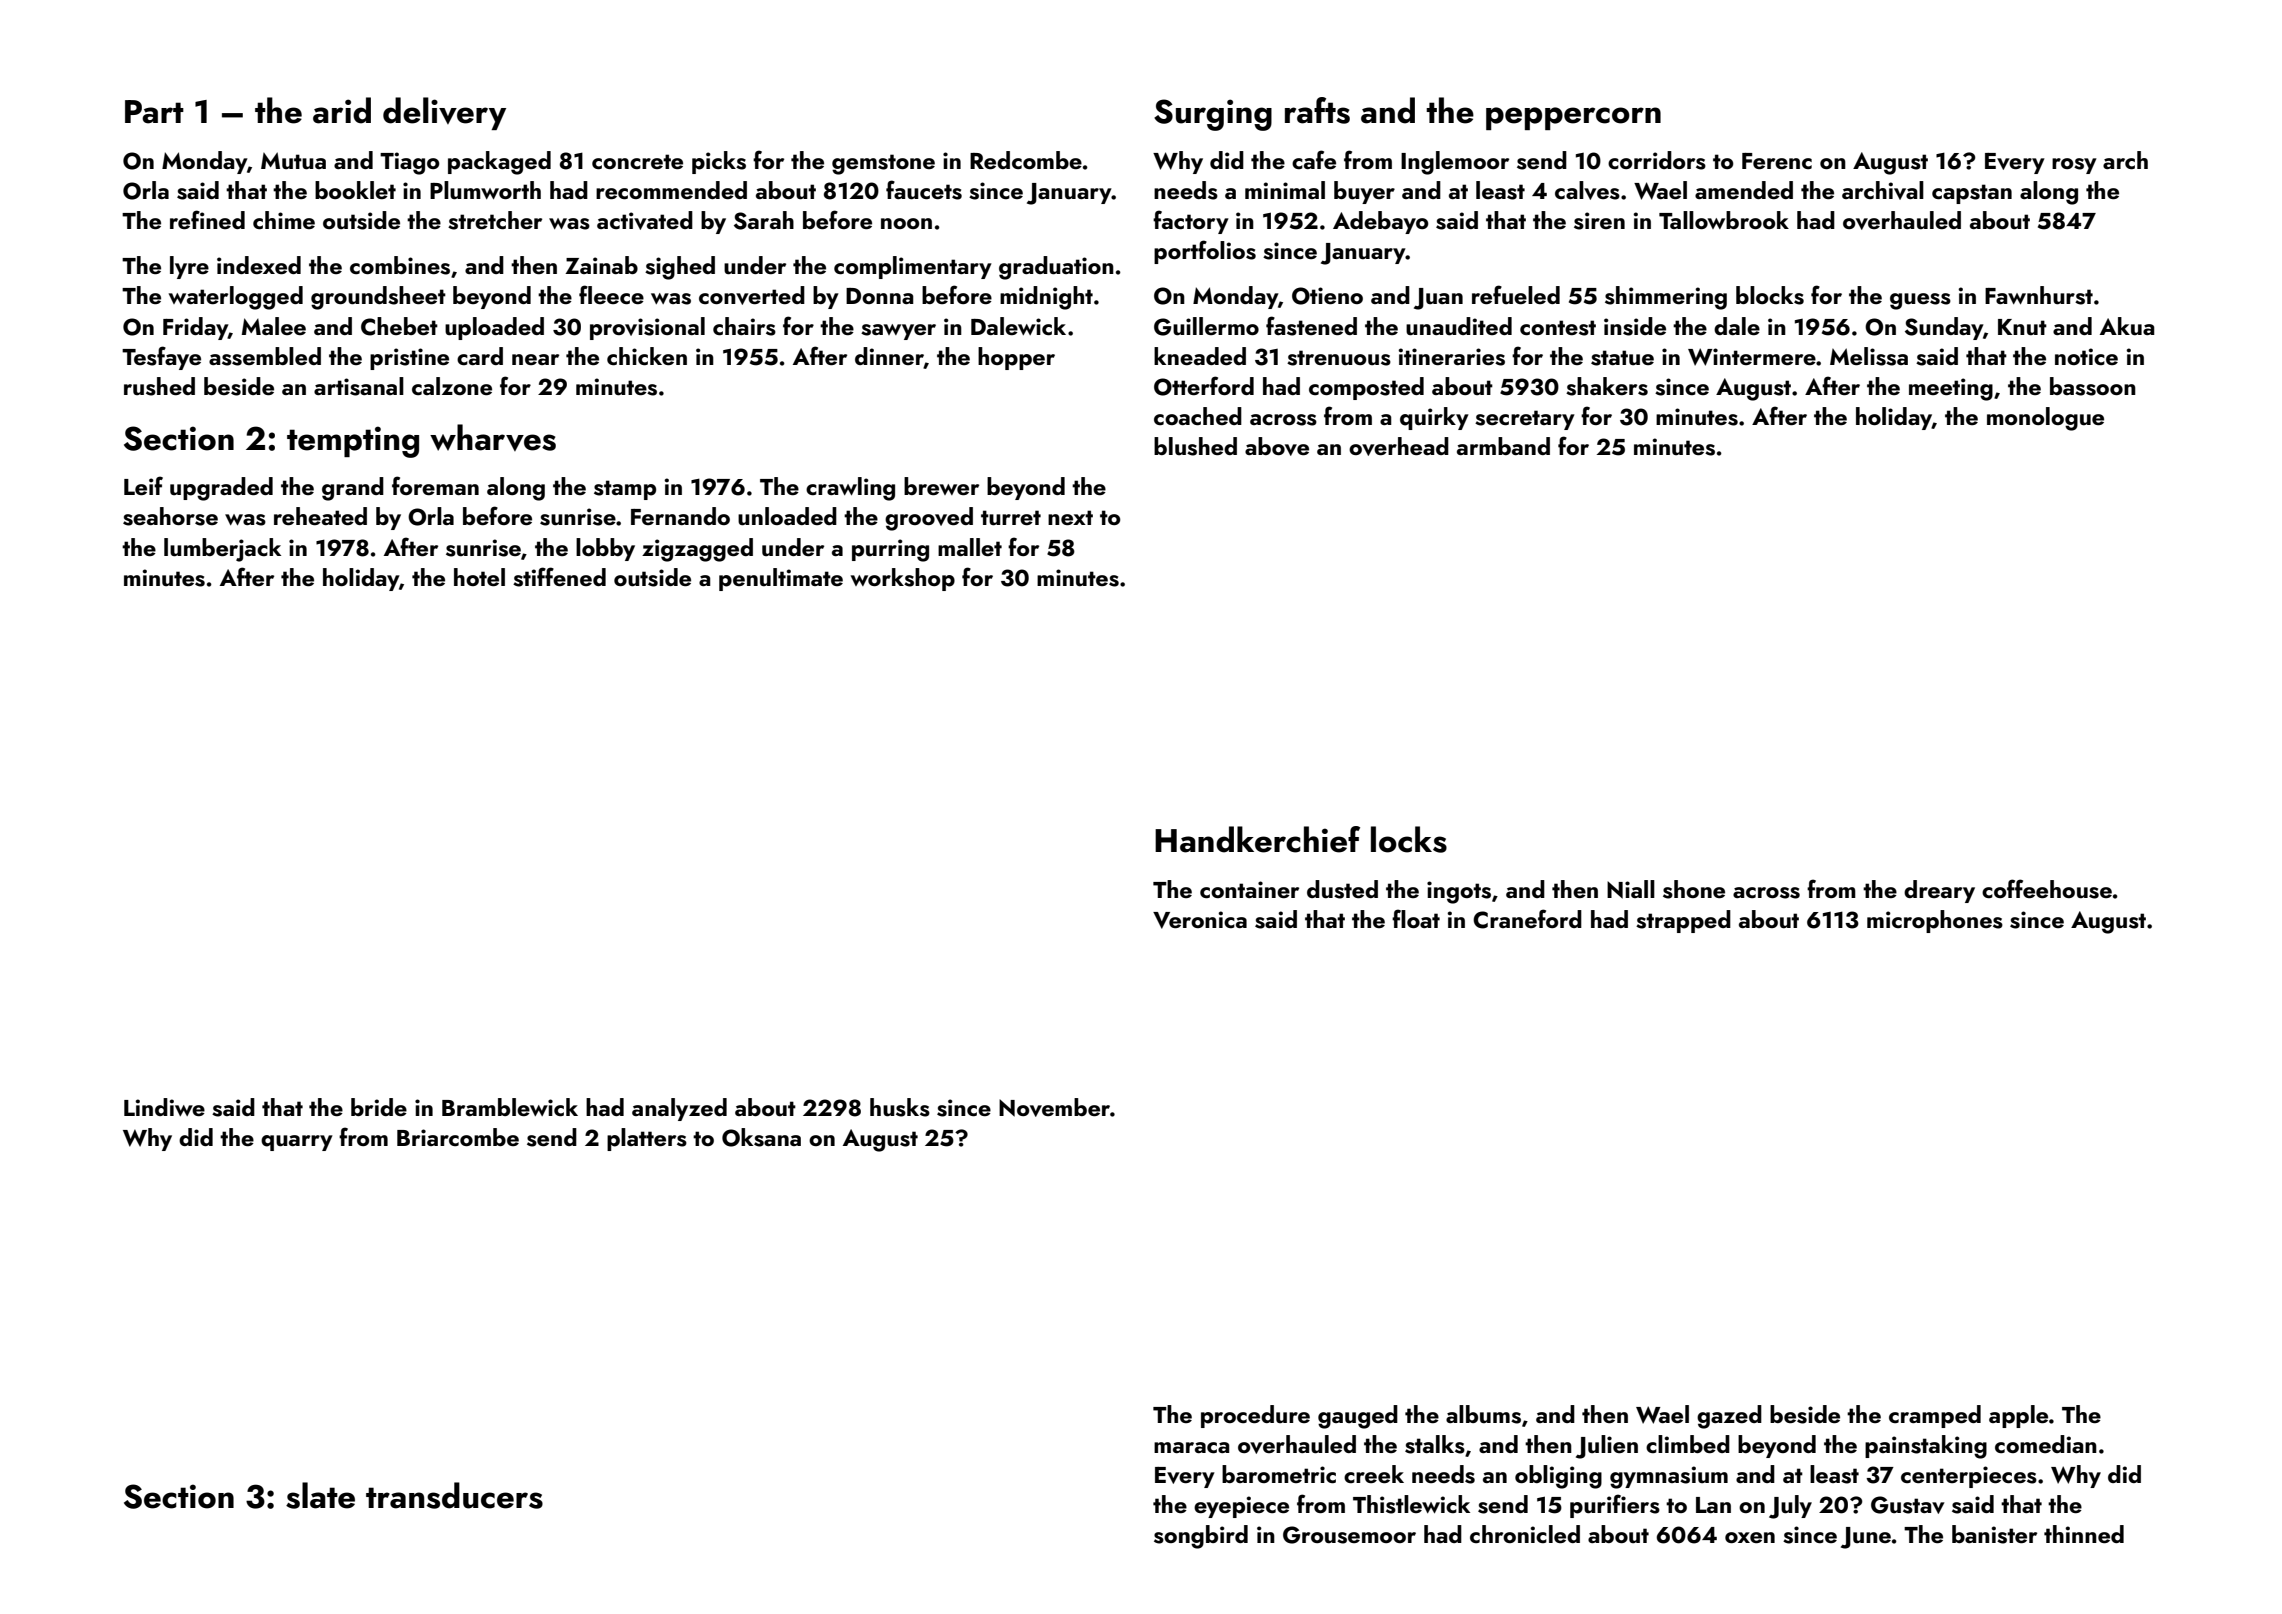 The image size is (2282, 1614). Describe the element at coordinates (342, 110) in the screenshot. I see `arid` at that location.
